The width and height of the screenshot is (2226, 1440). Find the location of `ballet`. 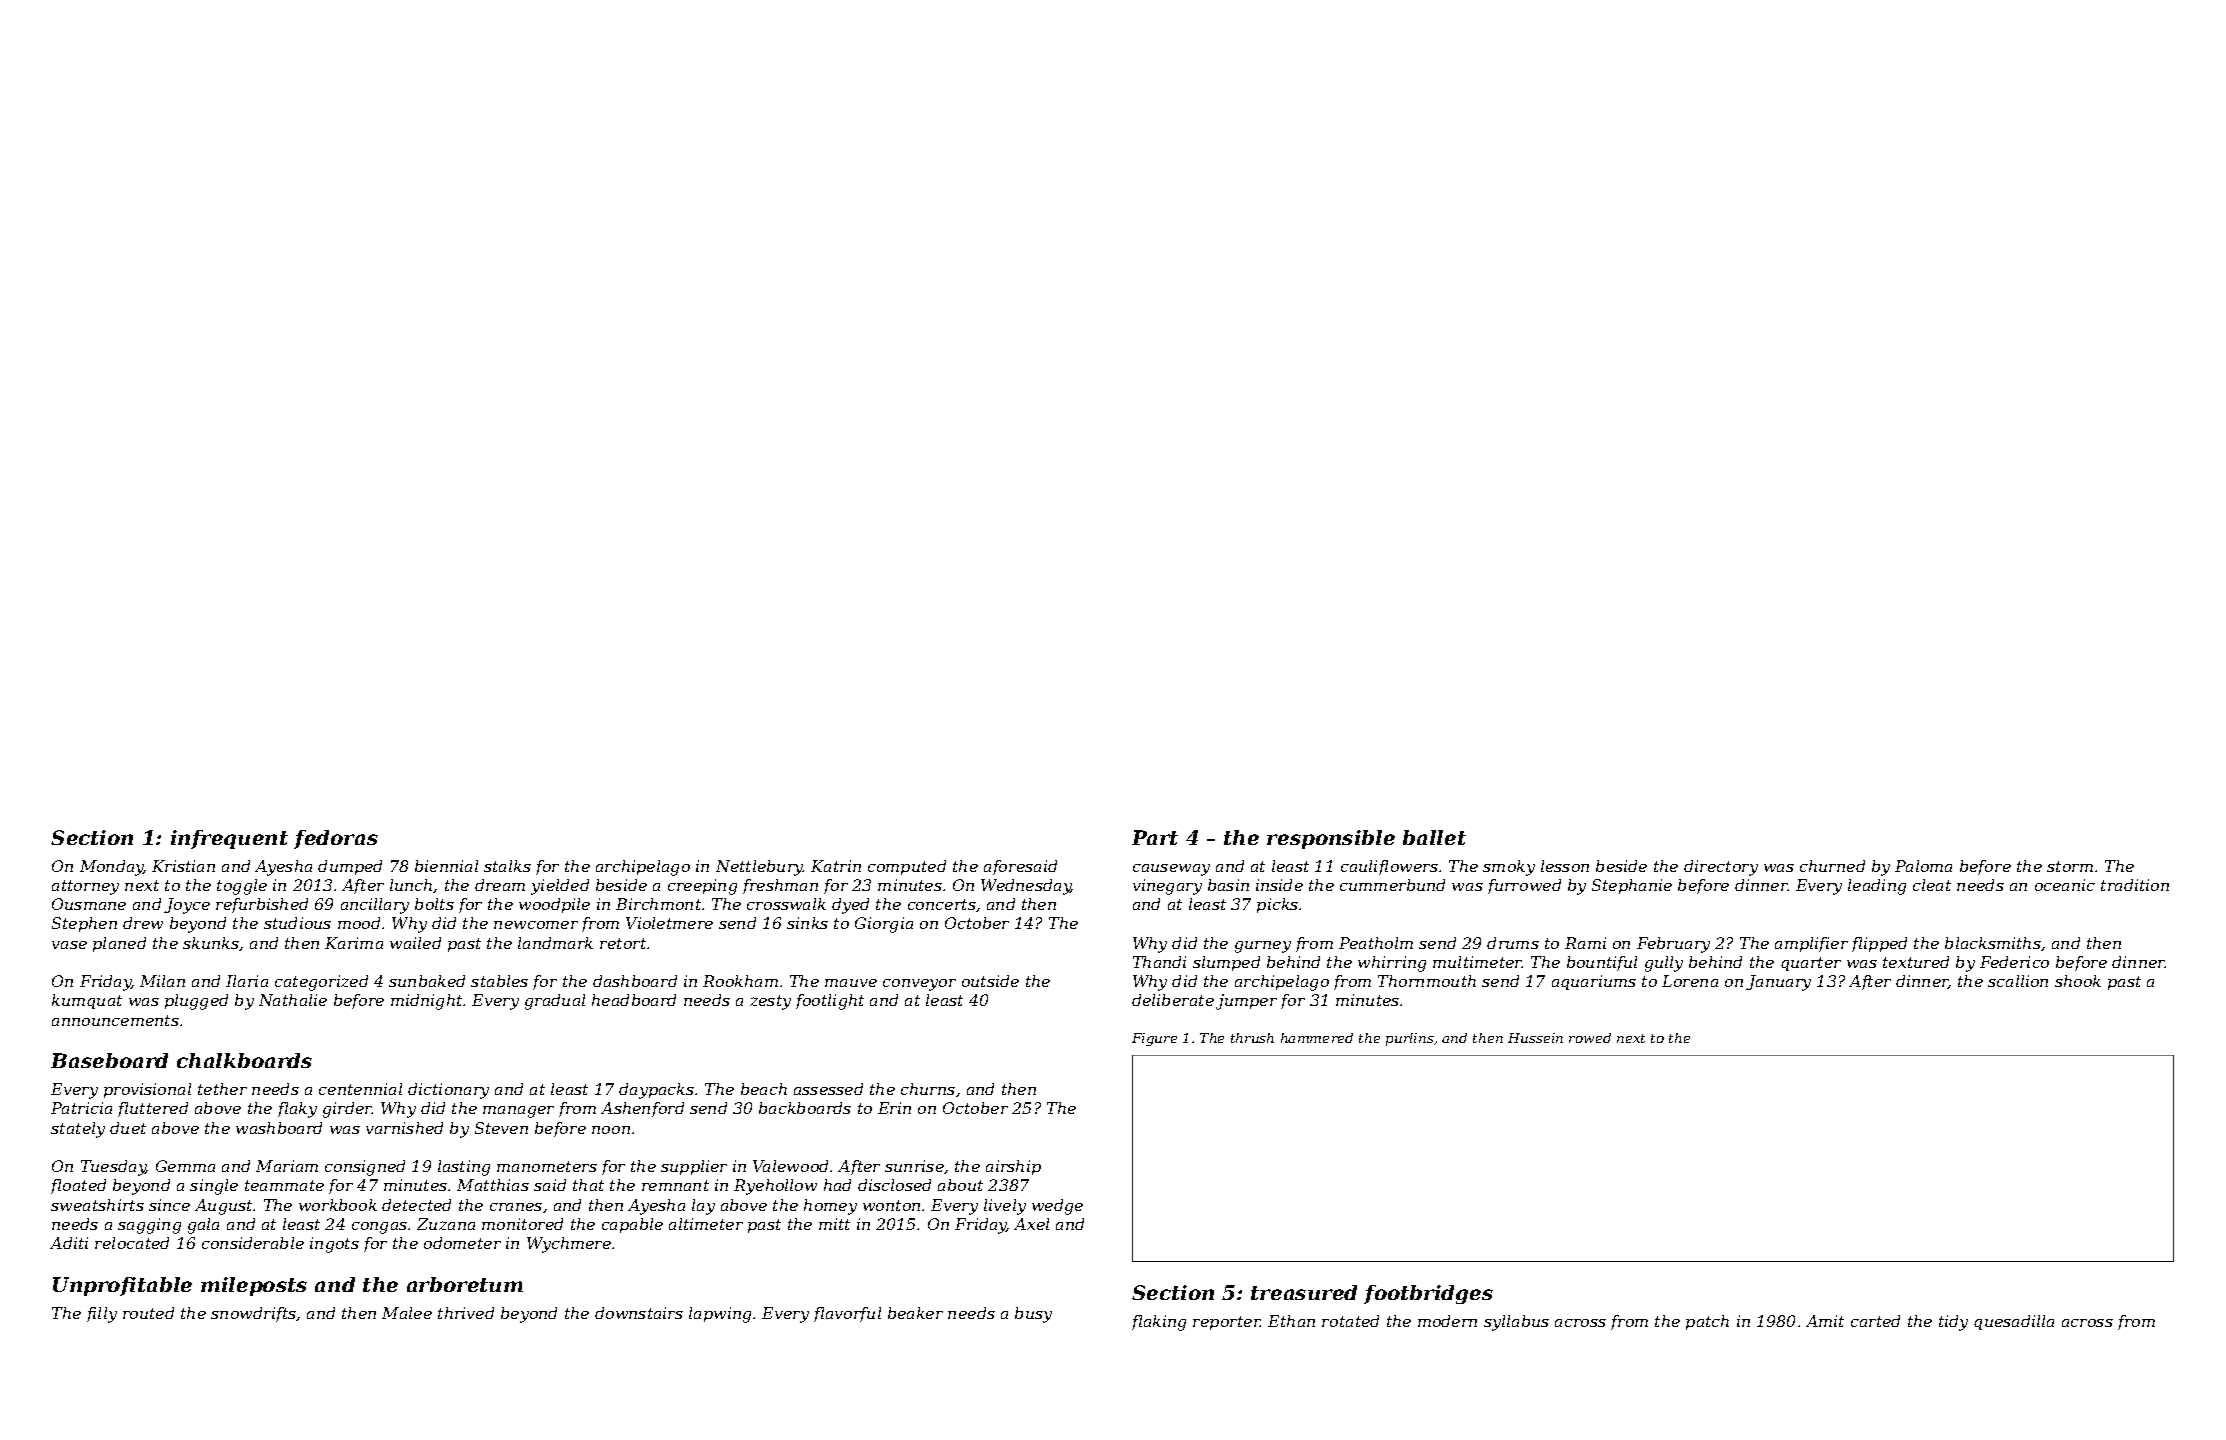

ballet is located at coordinates (1434, 837).
